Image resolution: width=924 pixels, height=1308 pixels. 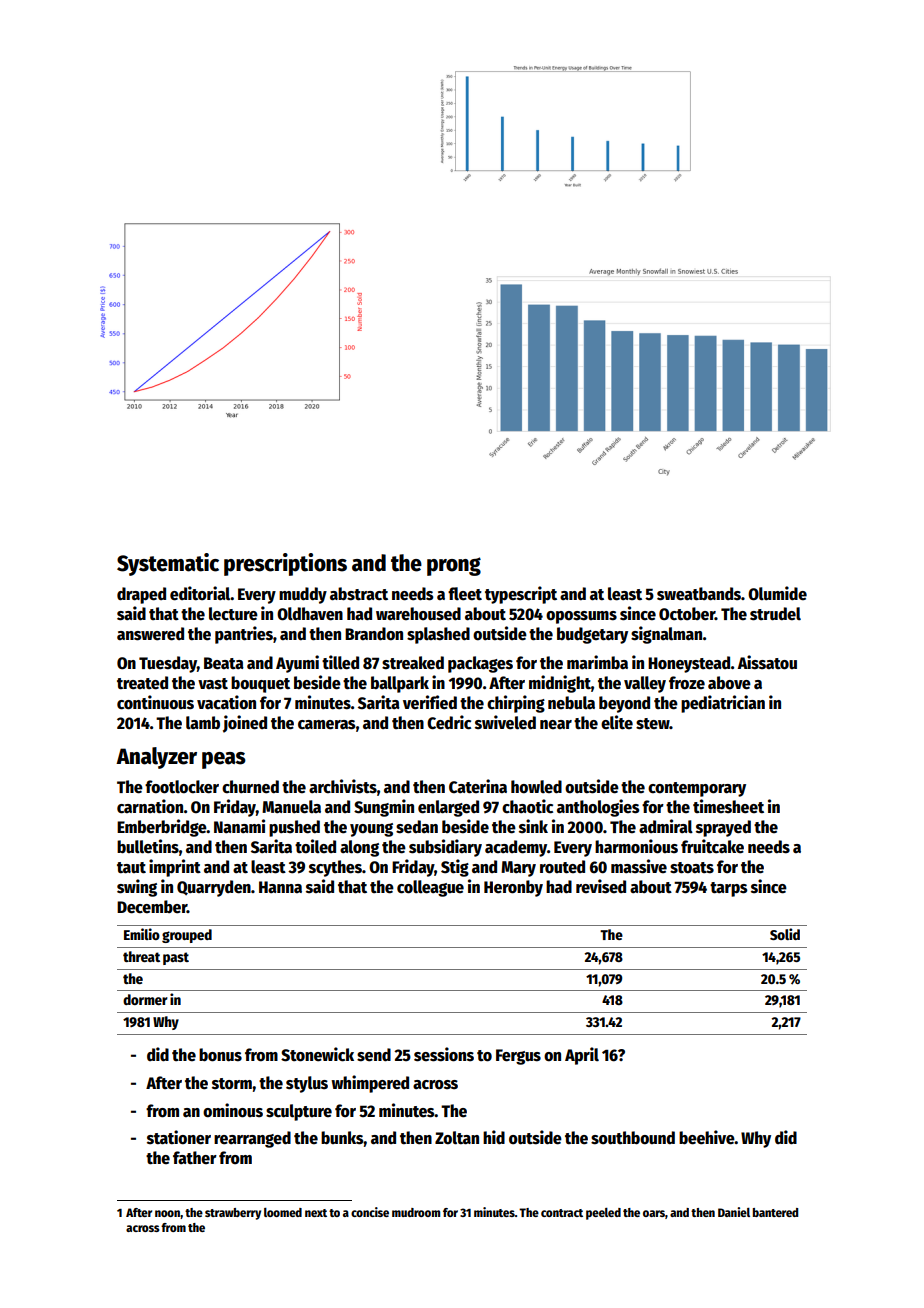 I want to click on editorial, so click(x=200, y=593).
